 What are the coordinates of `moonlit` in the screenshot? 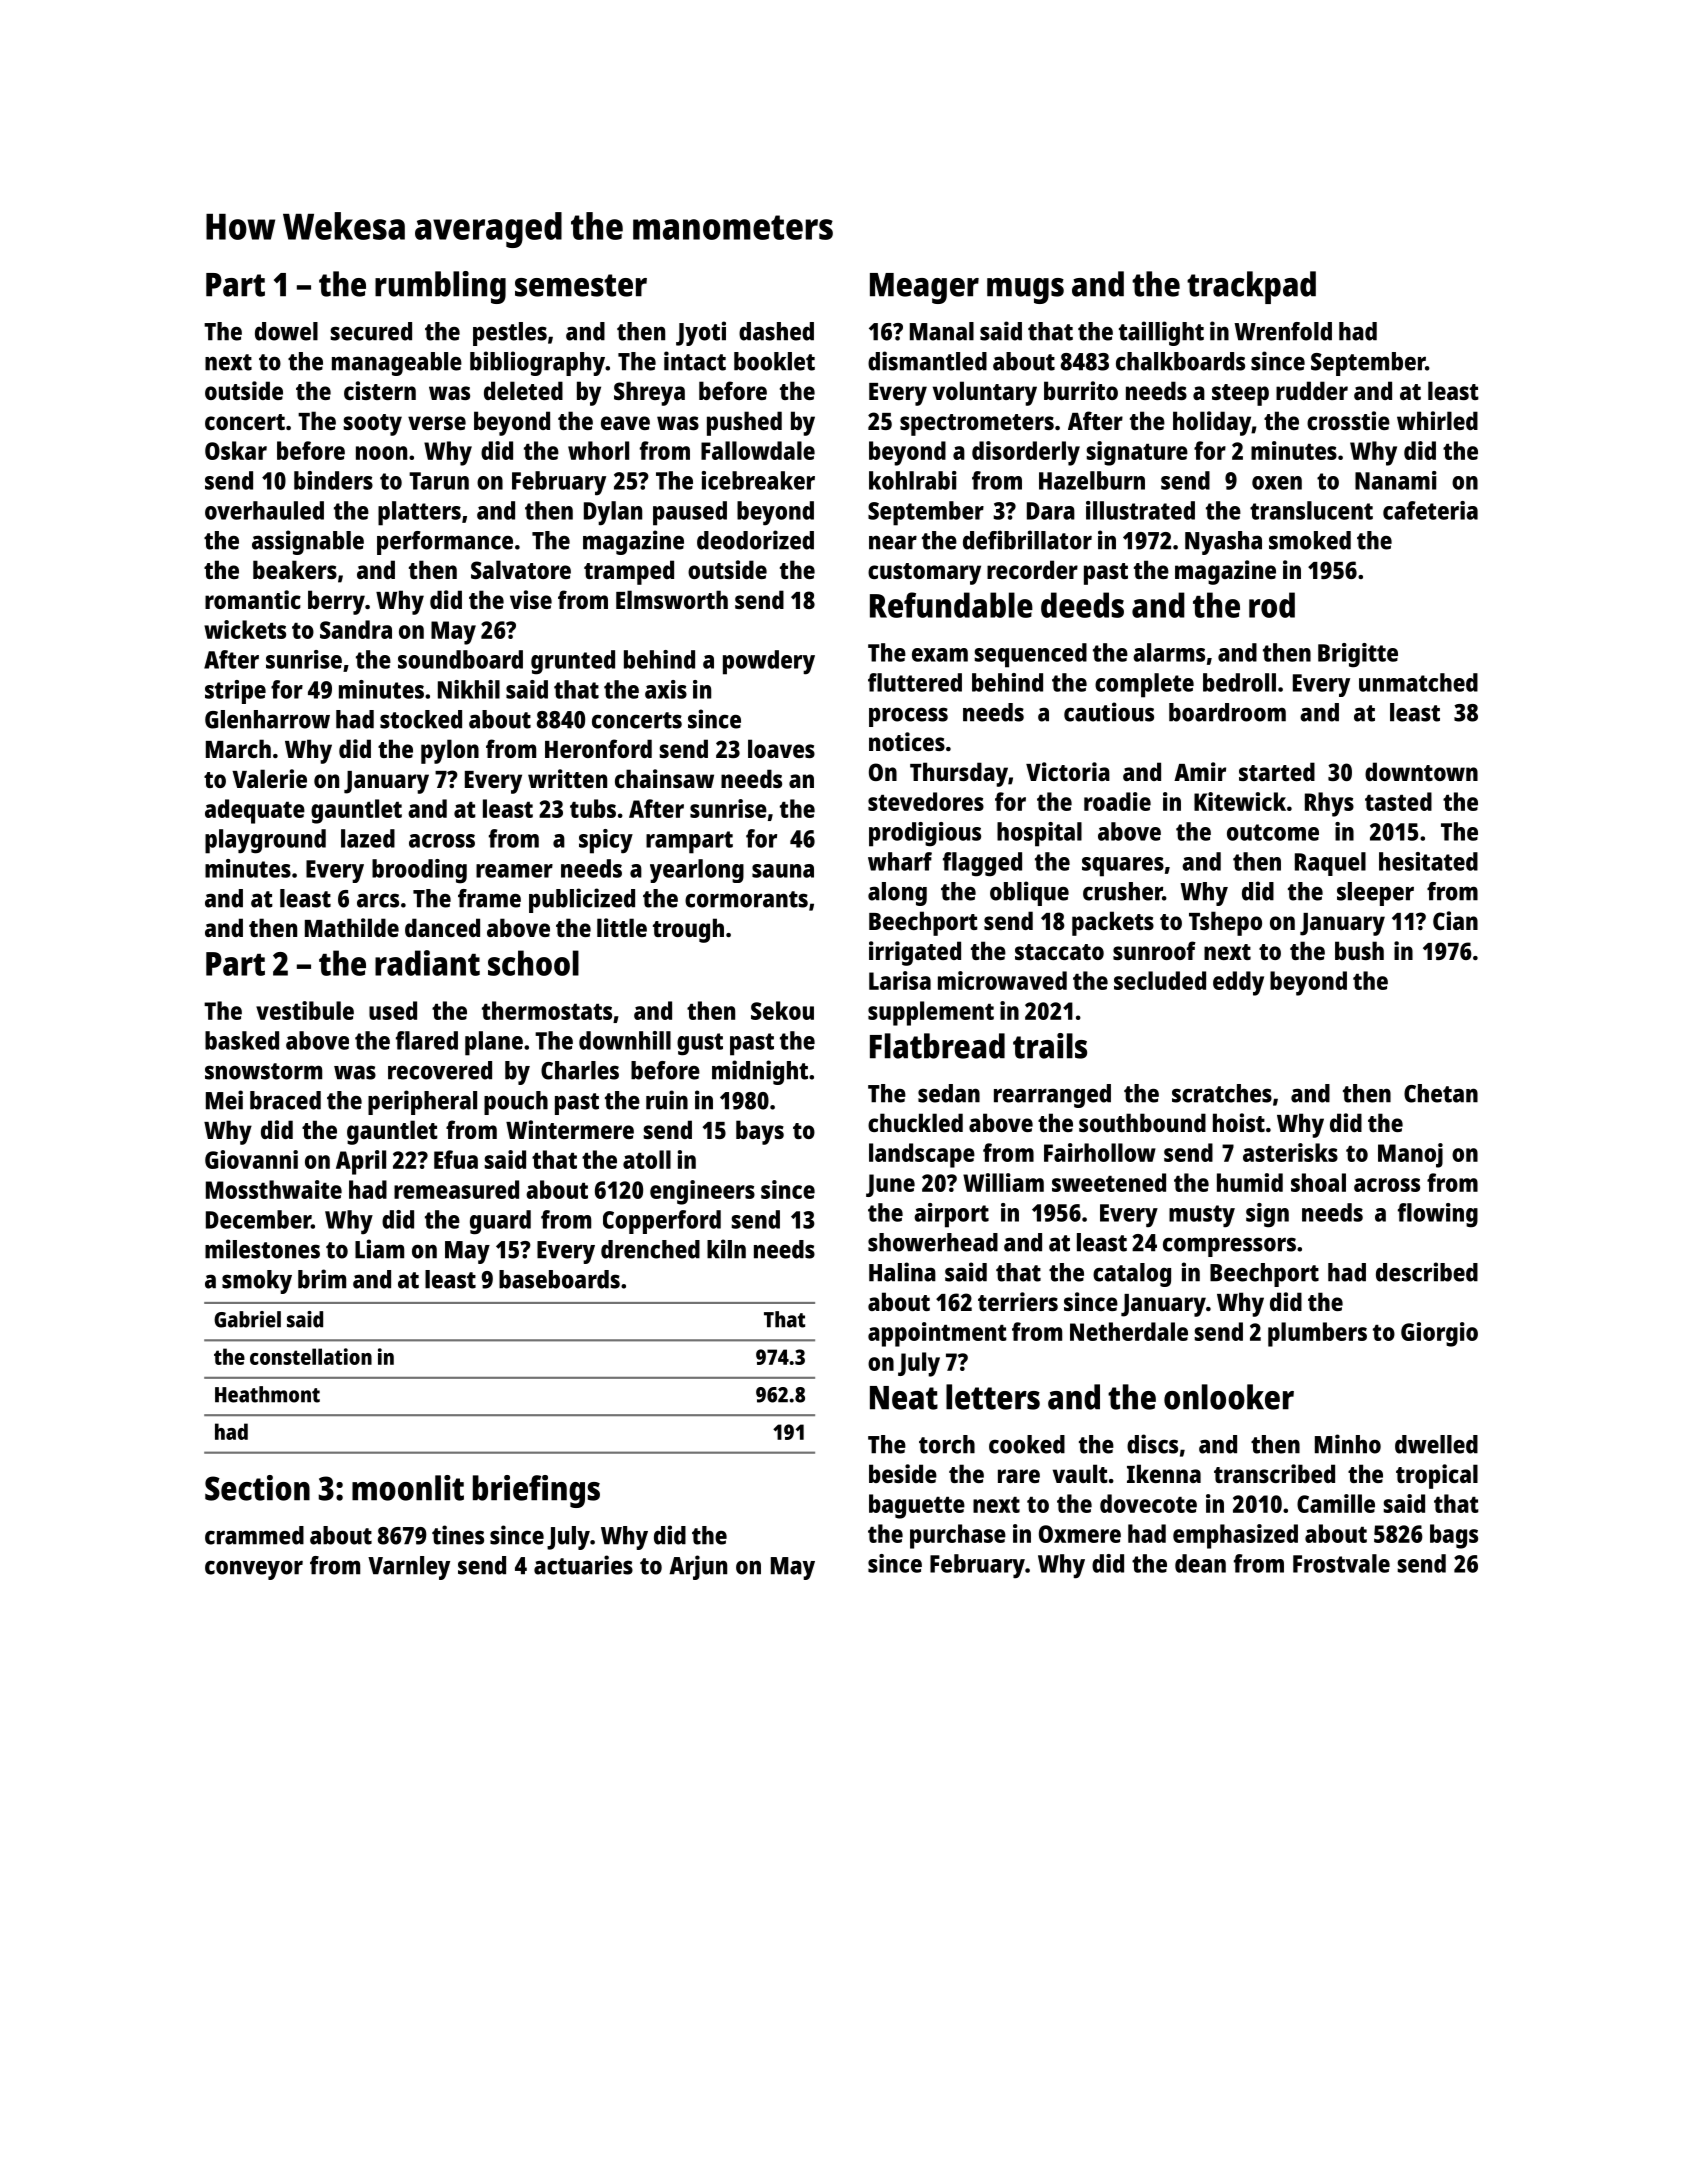 It's located at (408, 1488).
